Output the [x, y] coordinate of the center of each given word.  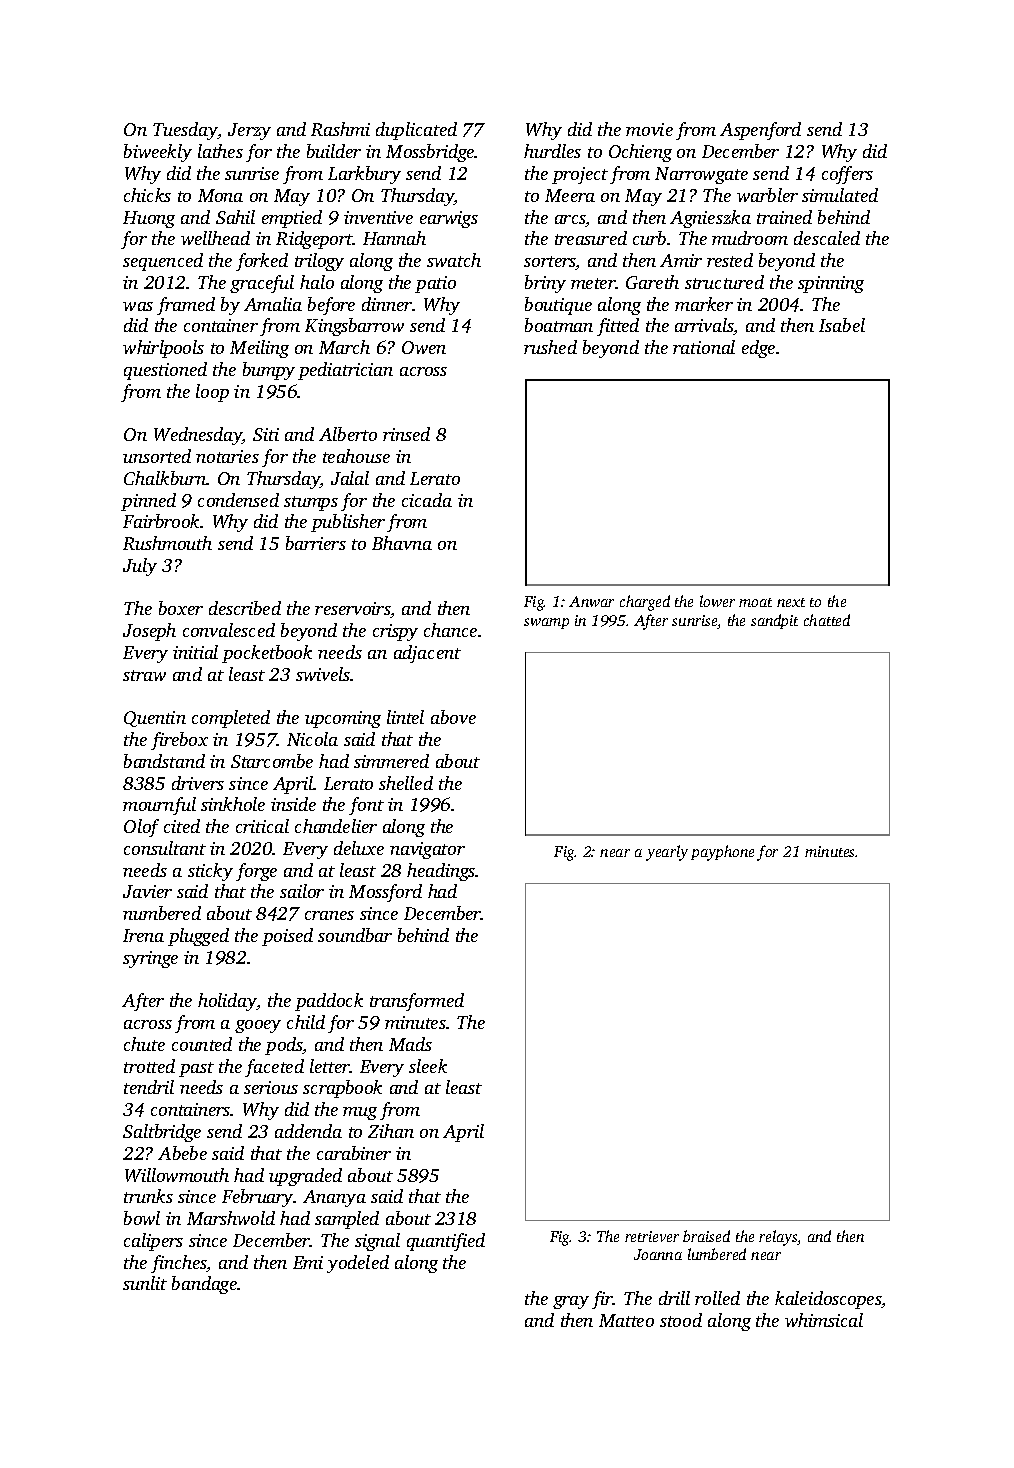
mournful [159, 806]
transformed [417, 1002]
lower [717, 601]
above [453, 717]
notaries [227, 456]
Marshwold [231, 1218]
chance [450, 630]
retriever [652, 1236]
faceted [274, 1068]
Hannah [394, 238]
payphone [722, 853]
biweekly [158, 153]
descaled [827, 238]
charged [645, 603]
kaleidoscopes [828, 1300]
